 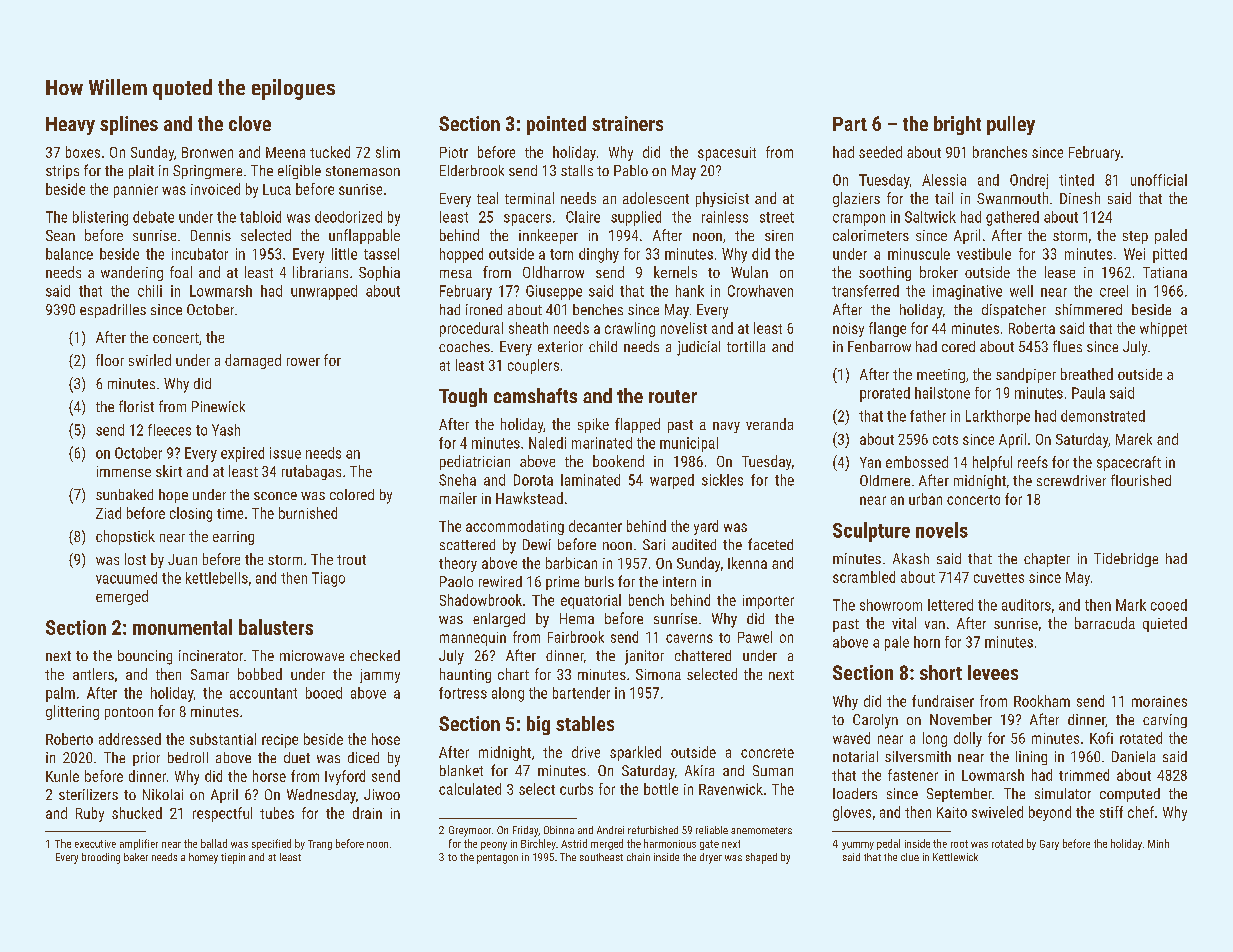 What do you see at coordinates (461, 770) in the screenshot?
I see `blanket` at bounding box center [461, 770].
